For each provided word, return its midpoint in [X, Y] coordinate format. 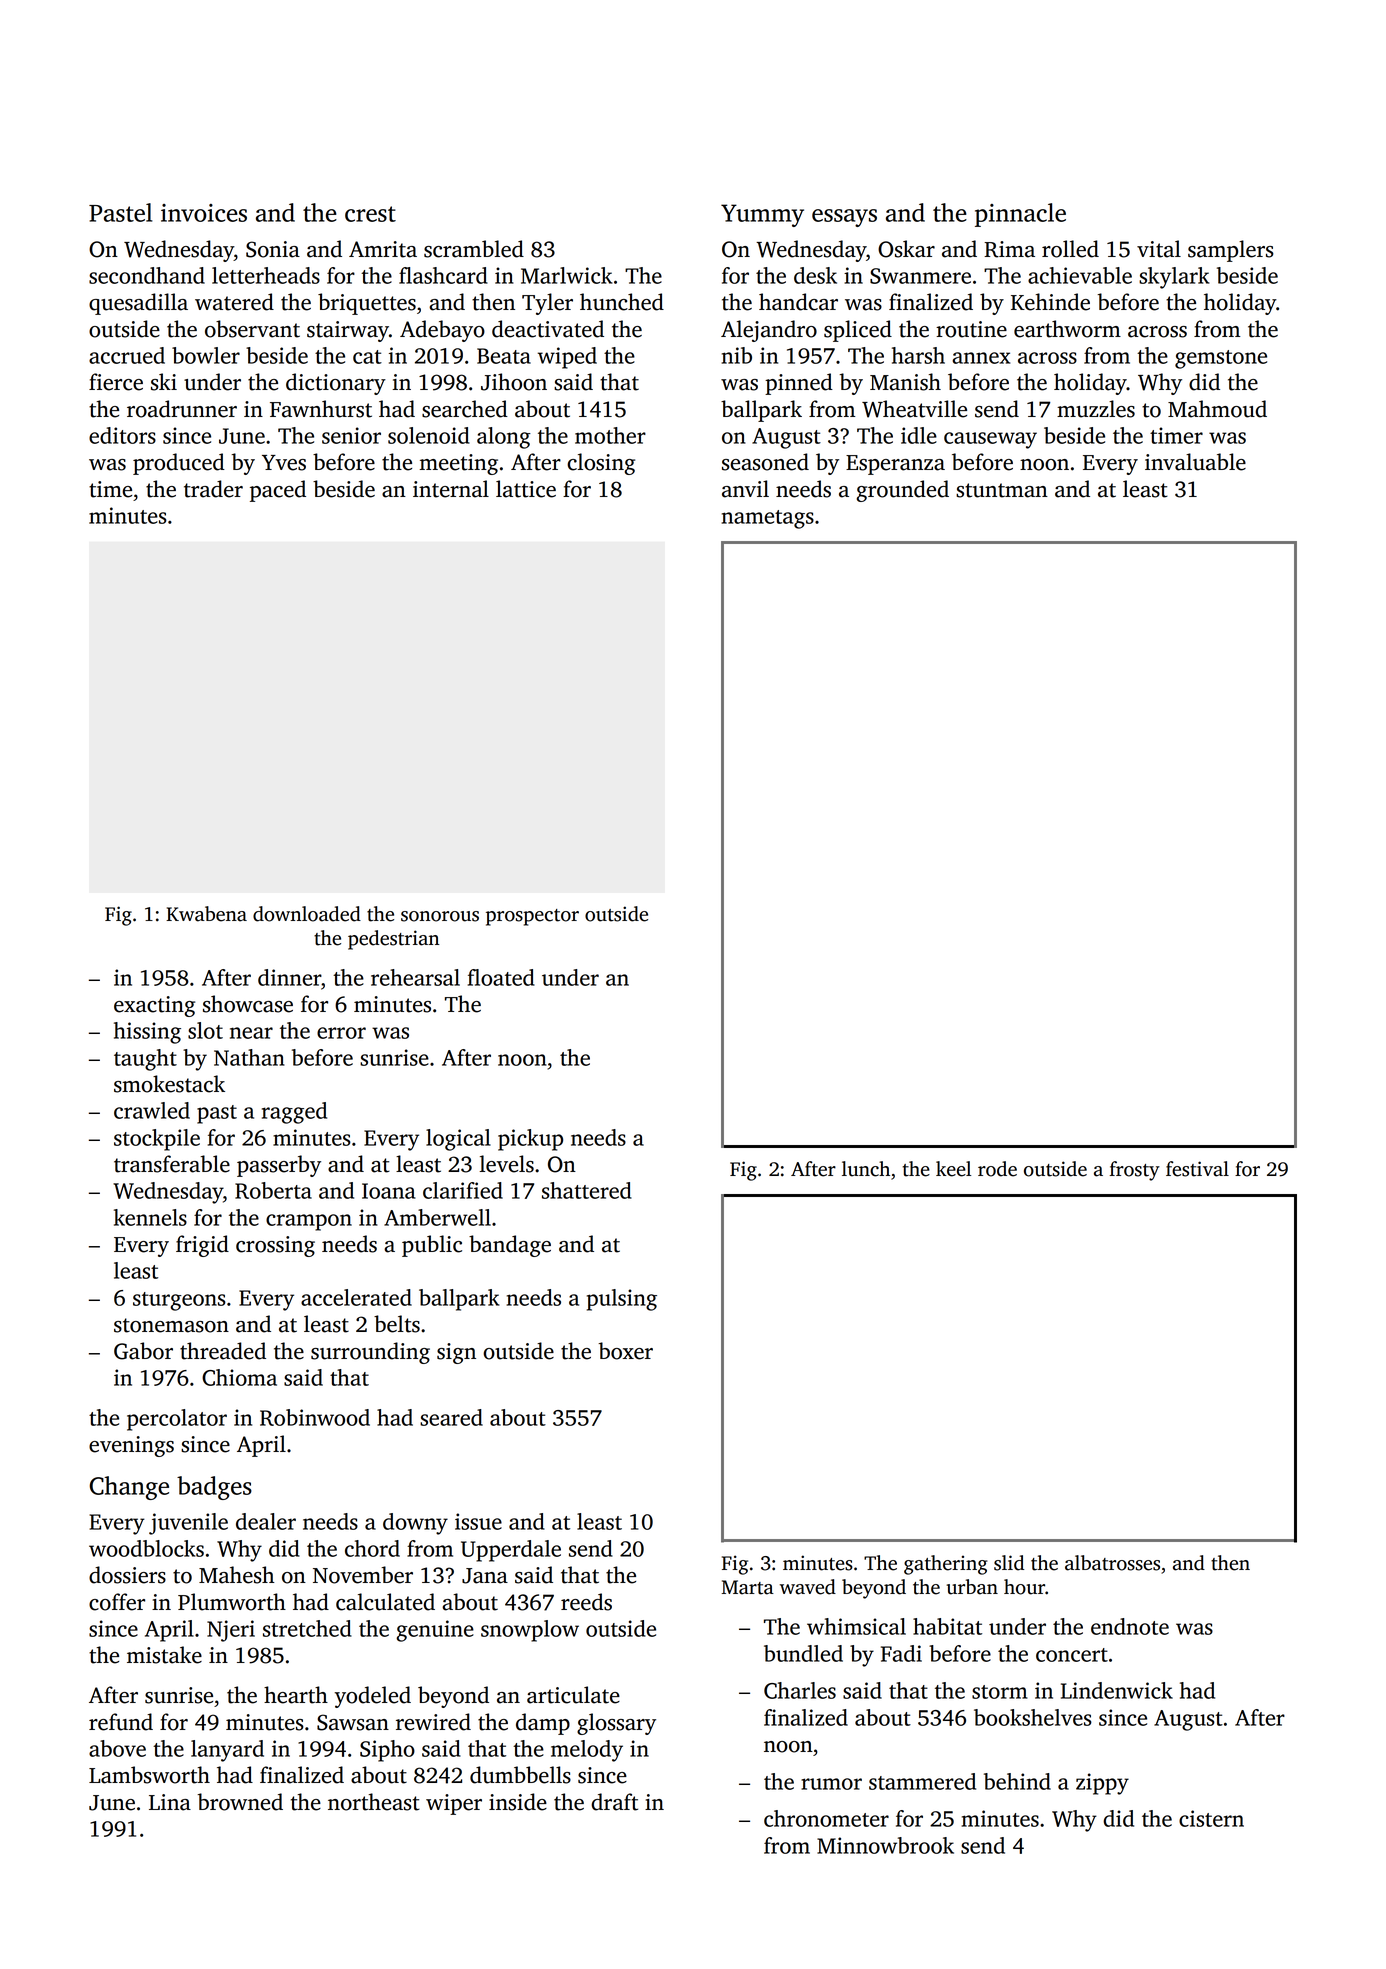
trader [213, 489]
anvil [745, 489]
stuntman [1002, 490]
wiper [454, 1804]
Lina [170, 1802]
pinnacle [1020, 215]
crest [370, 214]
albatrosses [1112, 1563]
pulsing [622, 1300]
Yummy [762, 215]
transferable [172, 1164]
